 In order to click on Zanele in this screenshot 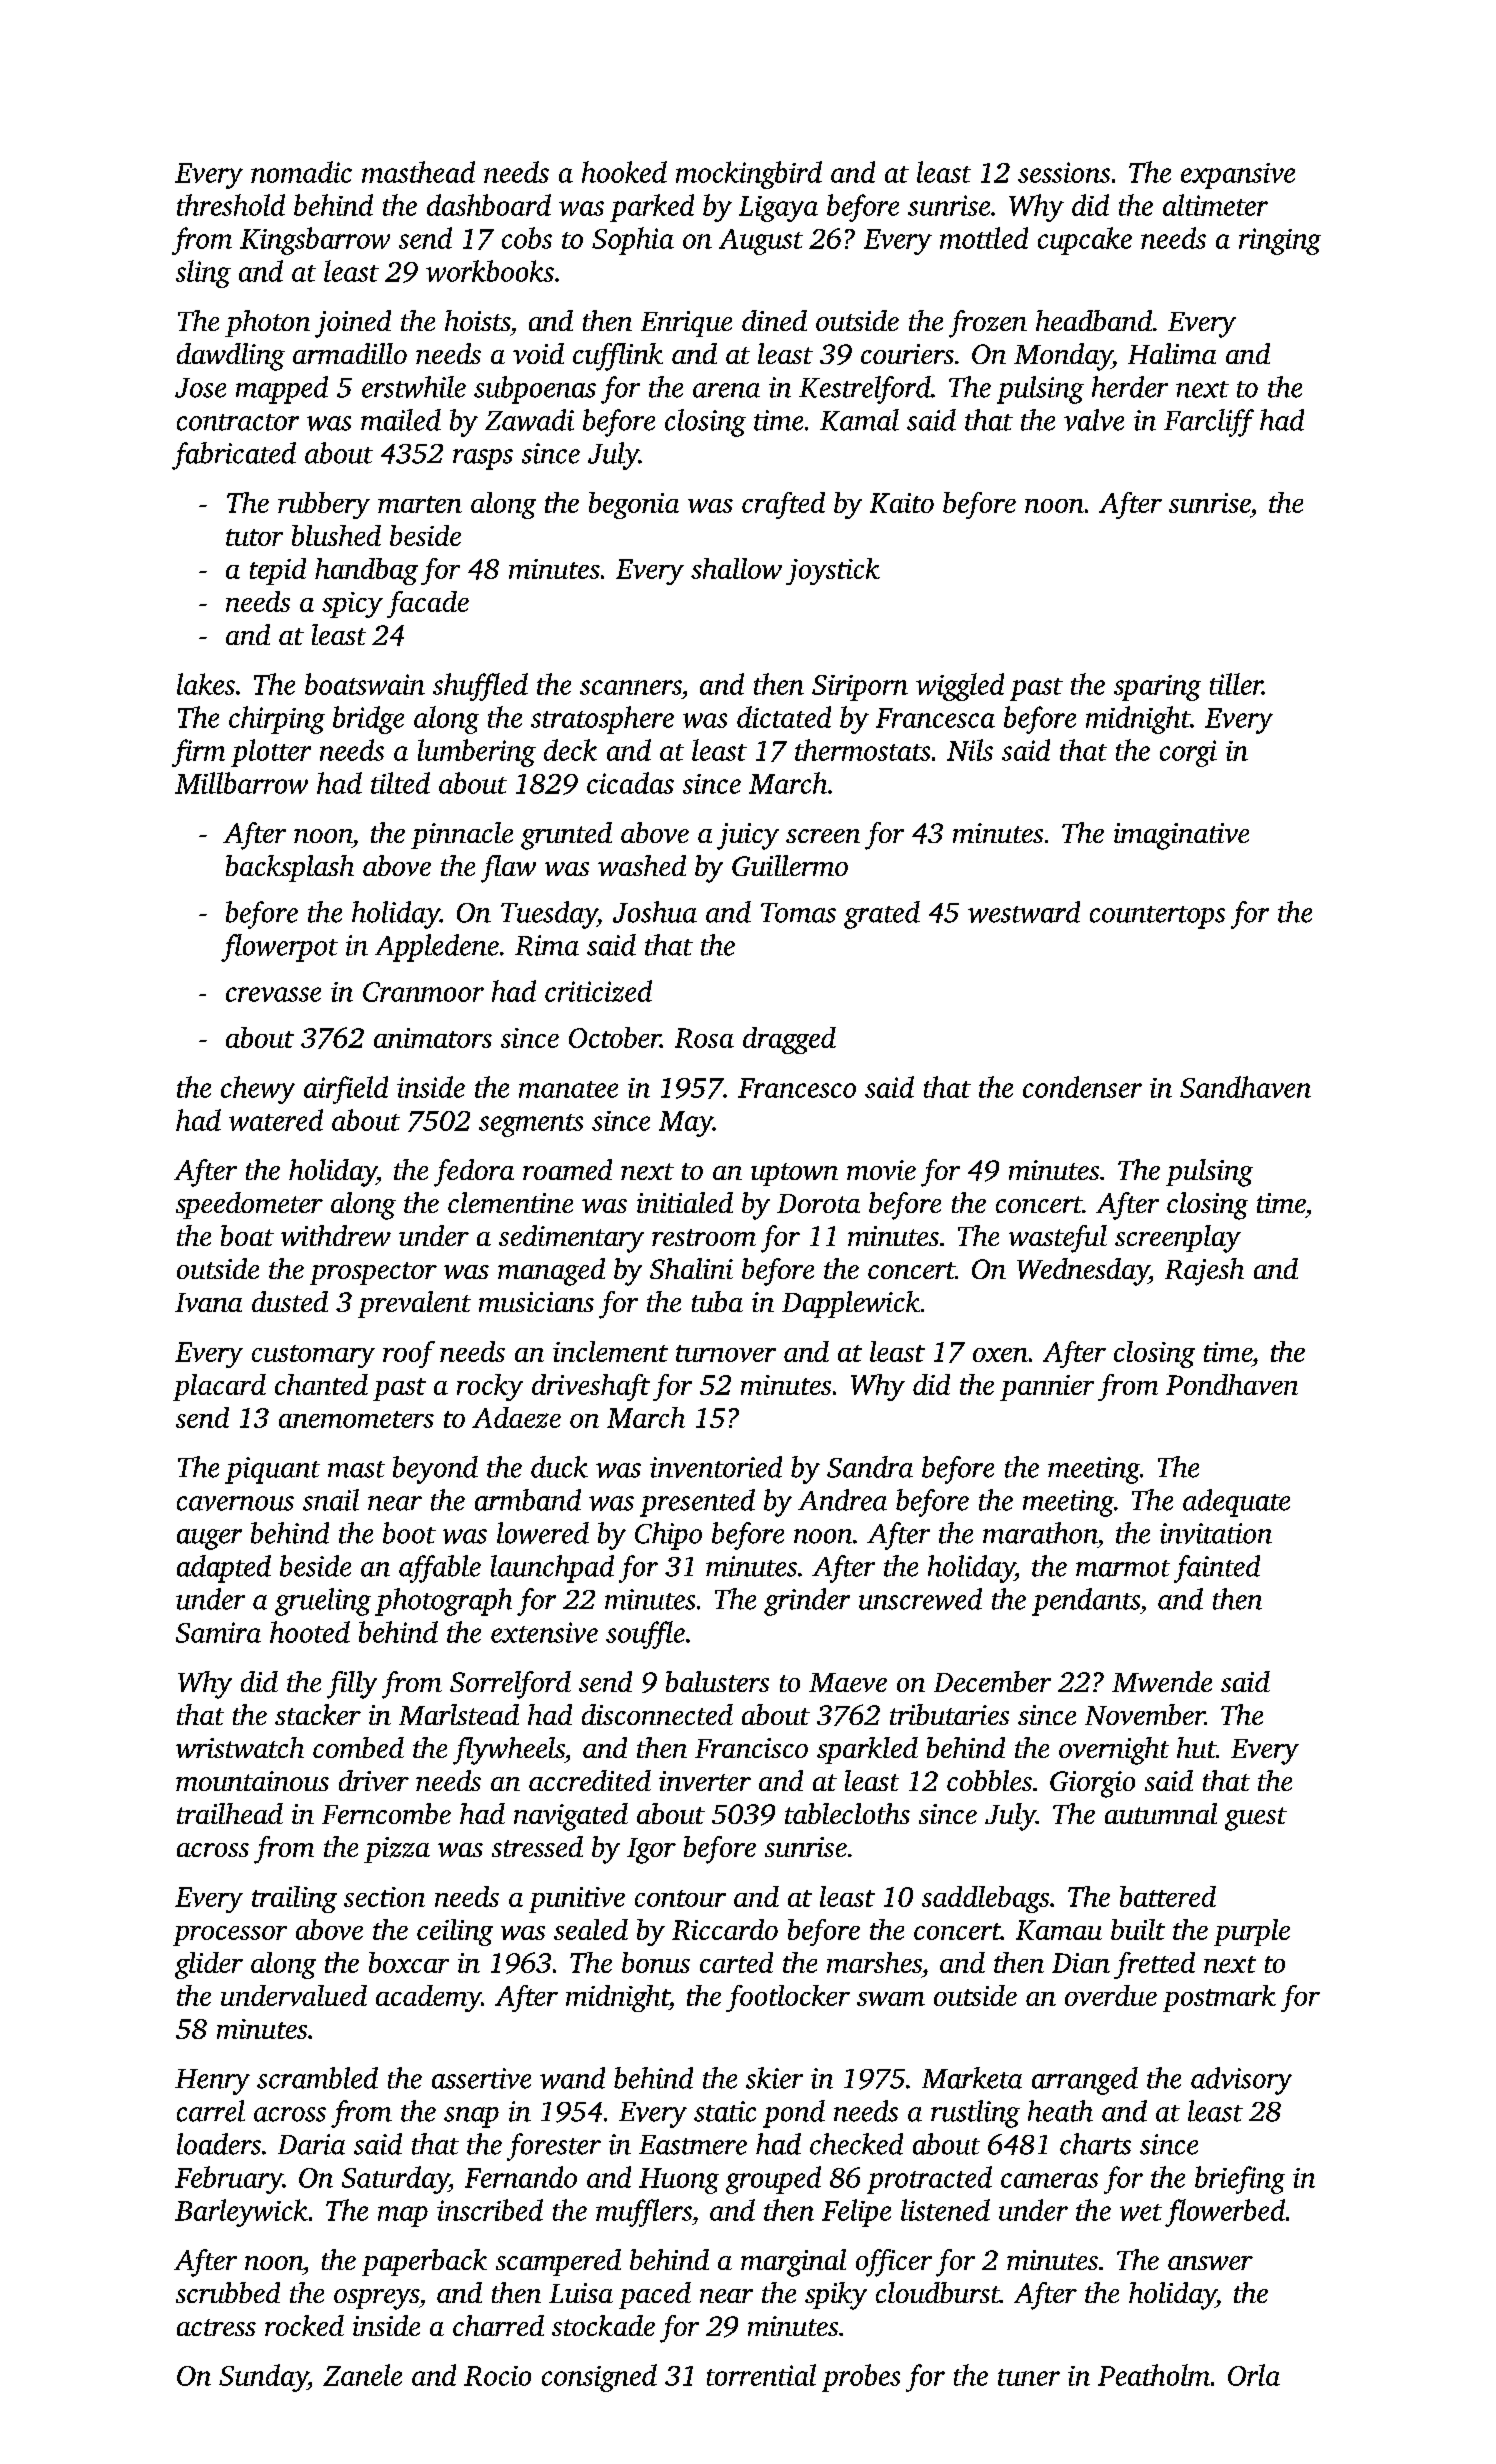, I will do `click(362, 2375)`.
